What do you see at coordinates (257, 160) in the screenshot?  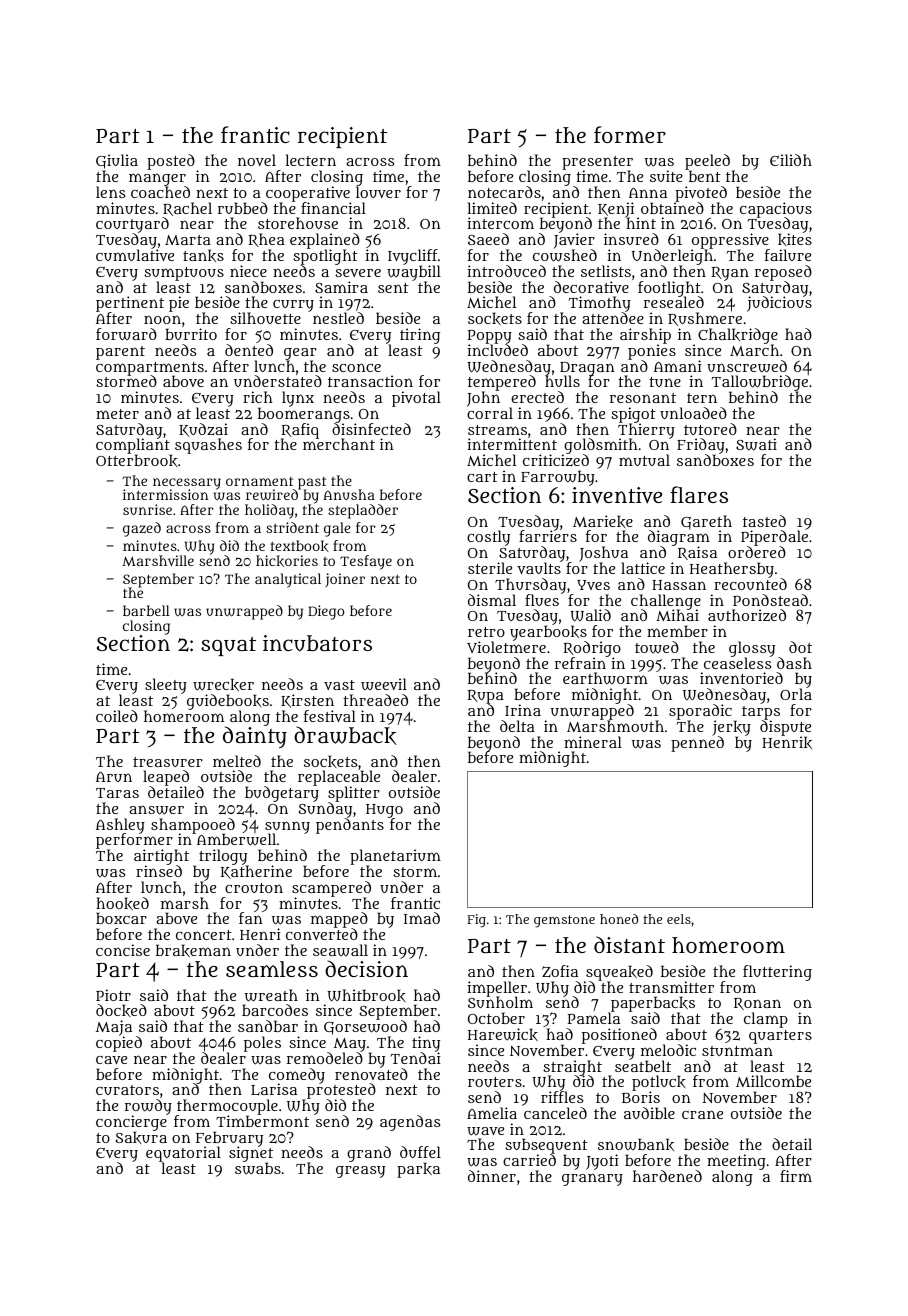 I see `novel` at bounding box center [257, 160].
